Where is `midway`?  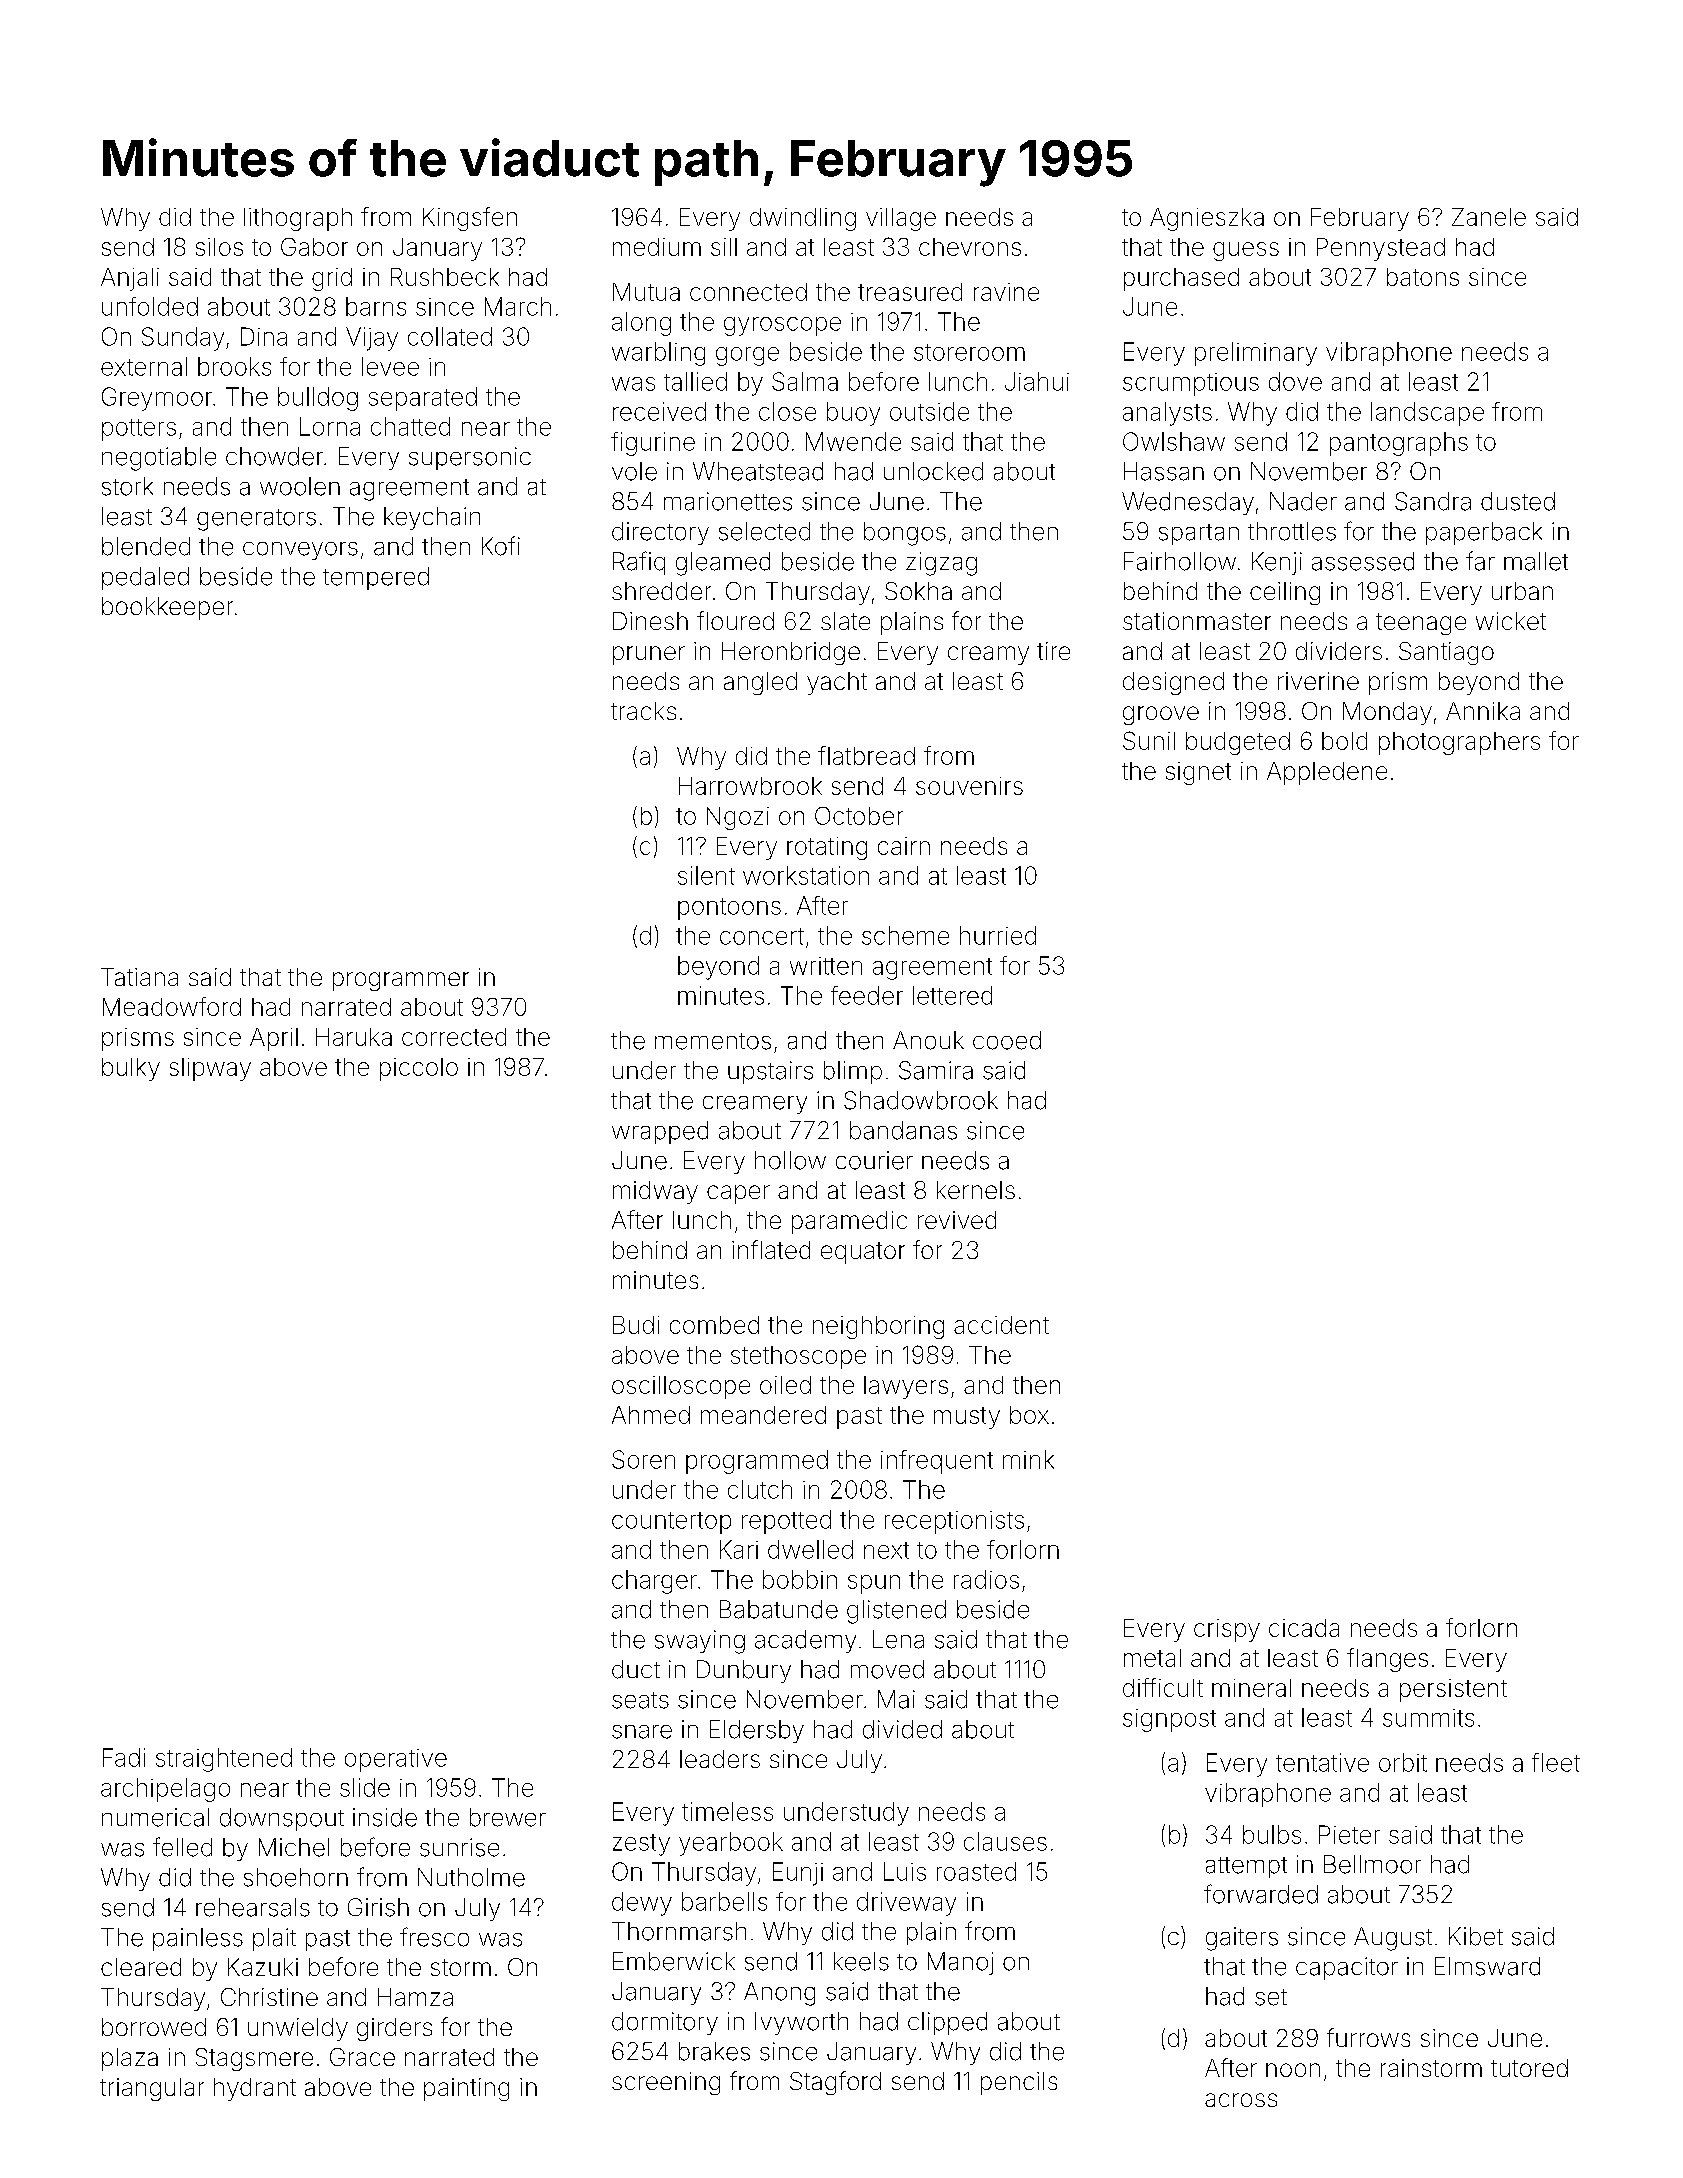
midway is located at coordinates (655, 1192).
